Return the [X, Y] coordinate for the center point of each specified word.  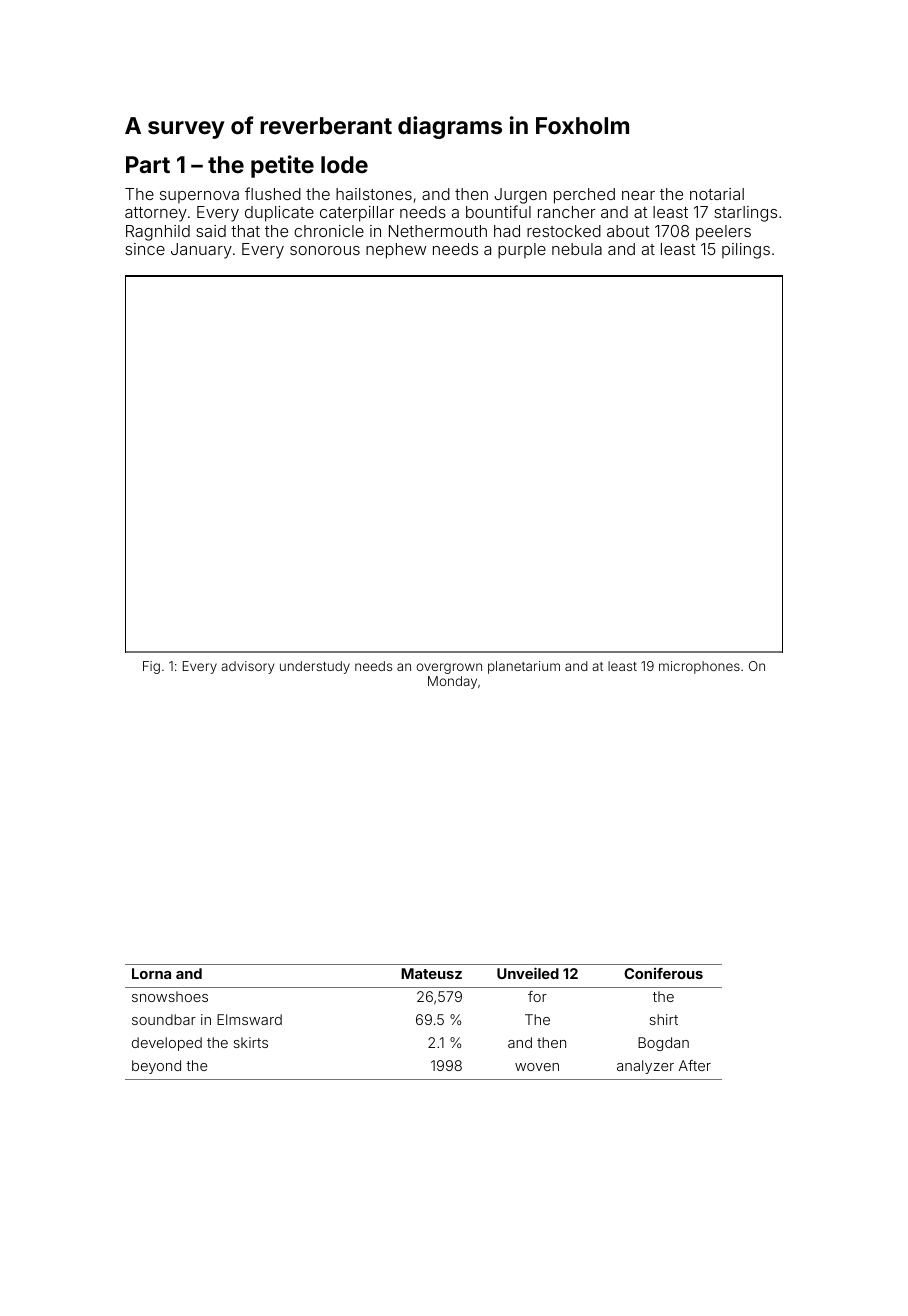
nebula [577, 249]
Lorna [151, 973]
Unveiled [528, 973]
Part [148, 164]
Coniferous [663, 973]
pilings [746, 251]
